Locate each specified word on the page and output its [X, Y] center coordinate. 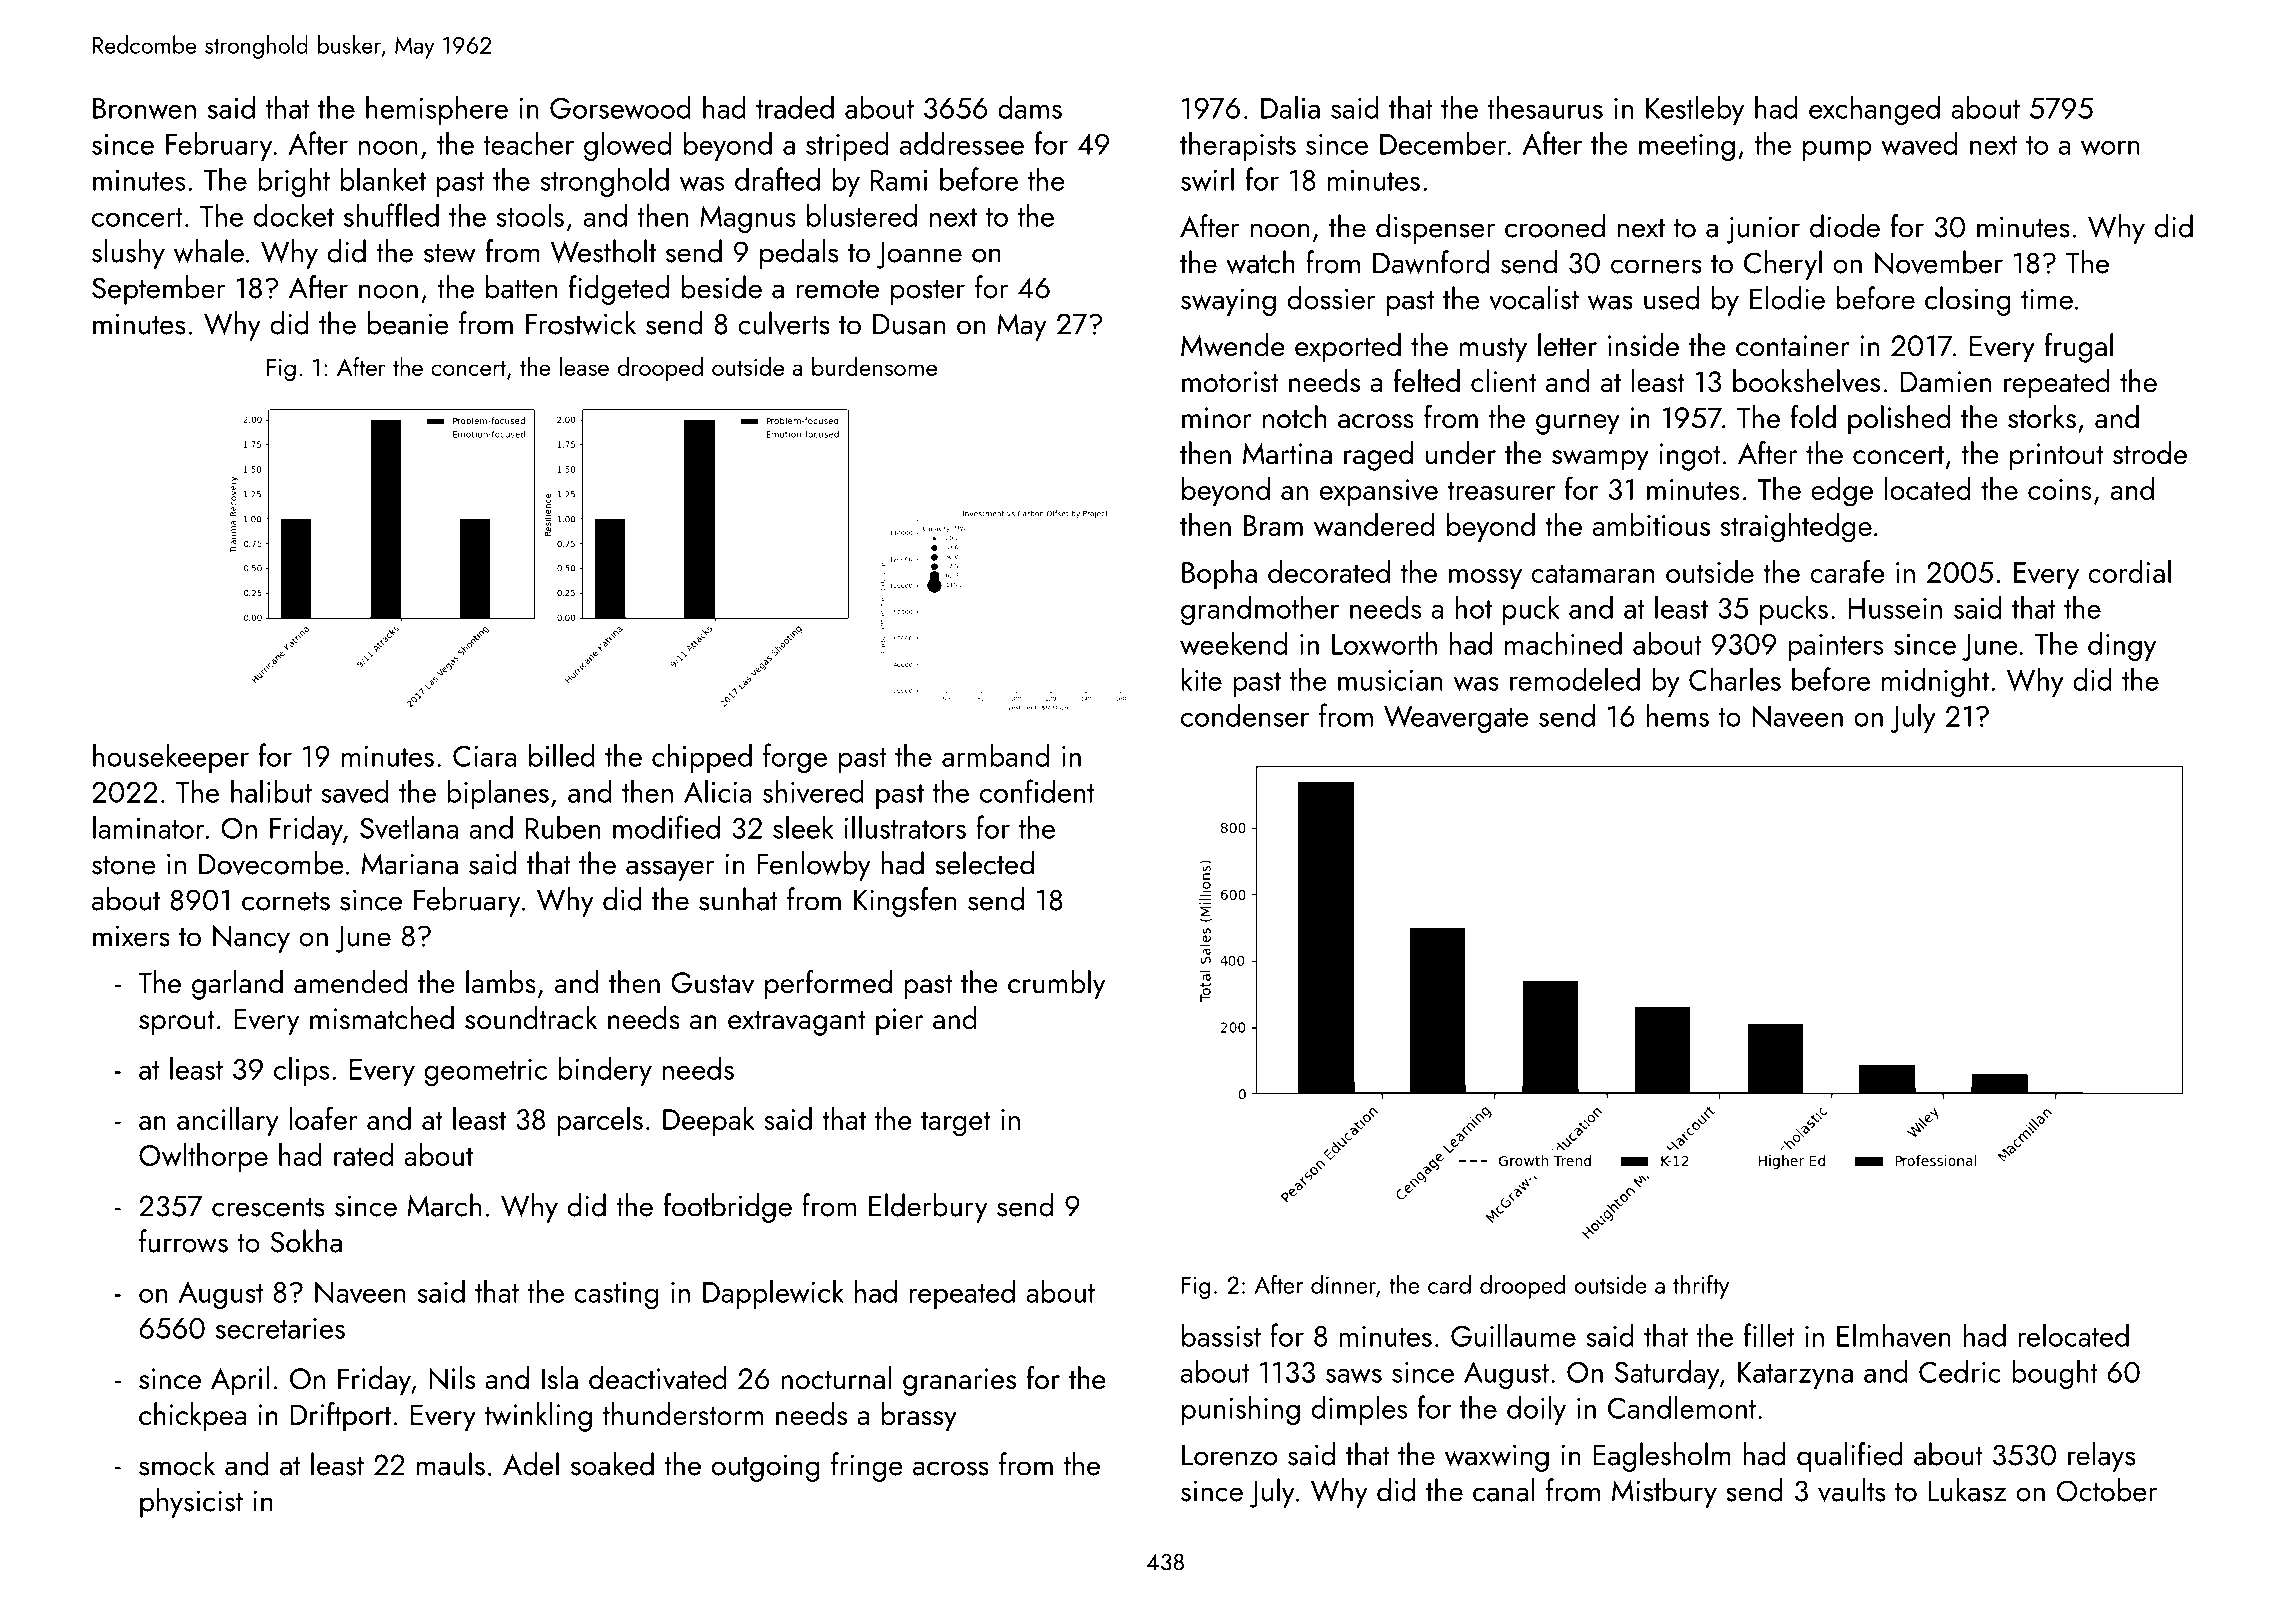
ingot [1690, 457]
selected [984, 863]
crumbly [1056, 985]
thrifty [1701, 1286]
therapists [1238, 146]
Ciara [485, 756]
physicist [191, 1503]
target [956, 1124]
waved [1919, 143]
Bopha [1219, 574]
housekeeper [171, 758]
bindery [605, 1071]
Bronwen [144, 108]
